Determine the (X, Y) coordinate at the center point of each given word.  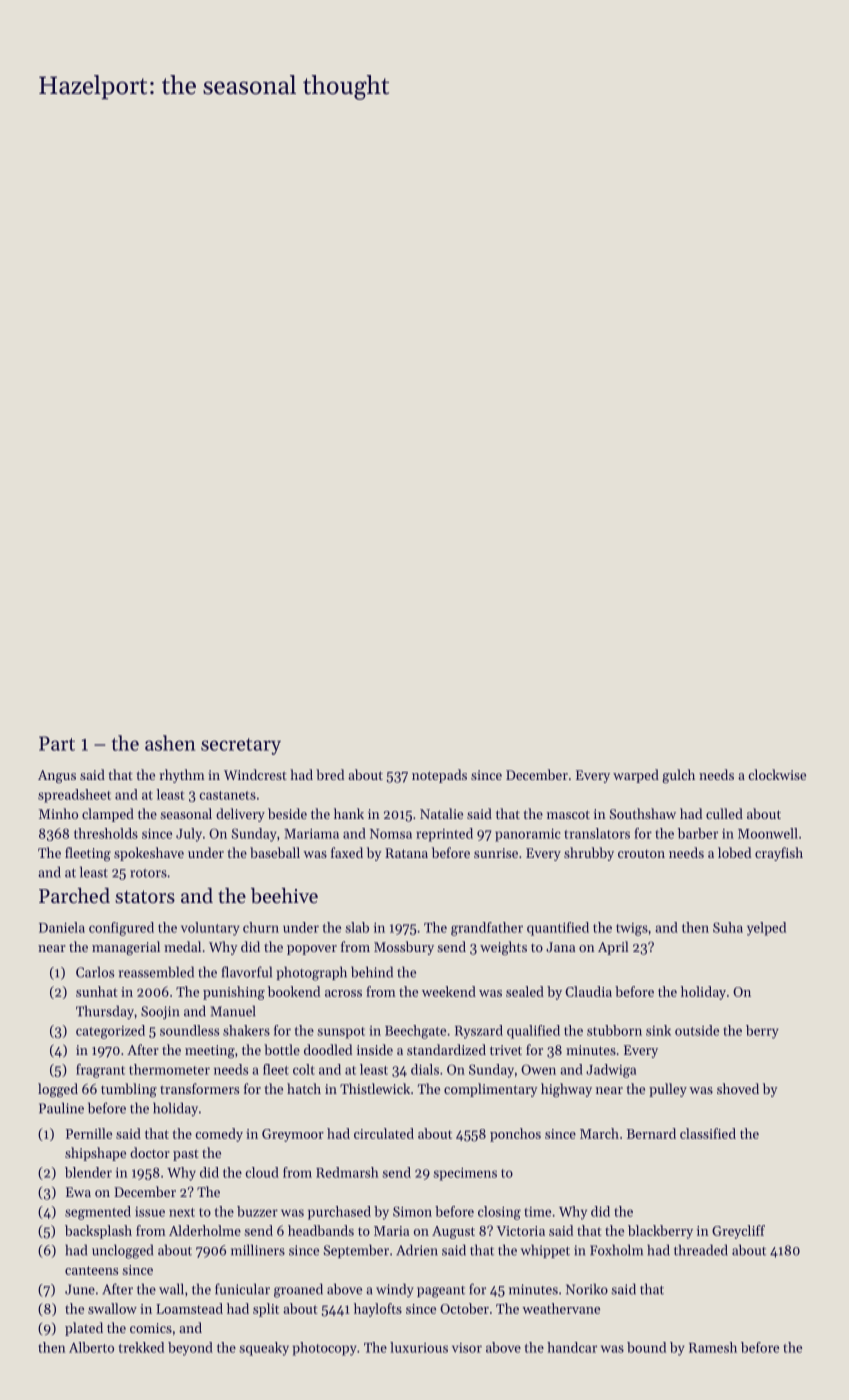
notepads (439, 776)
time (537, 1212)
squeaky (264, 1349)
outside (697, 1030)
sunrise (496, 853)
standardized (446, 1049)
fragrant (100, 1071)
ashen (170, 743)
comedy (219, 1135)
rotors (148, 873)
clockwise (777, 774)
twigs (632, 929)
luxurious (419, 1347)
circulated (384, 1133)
